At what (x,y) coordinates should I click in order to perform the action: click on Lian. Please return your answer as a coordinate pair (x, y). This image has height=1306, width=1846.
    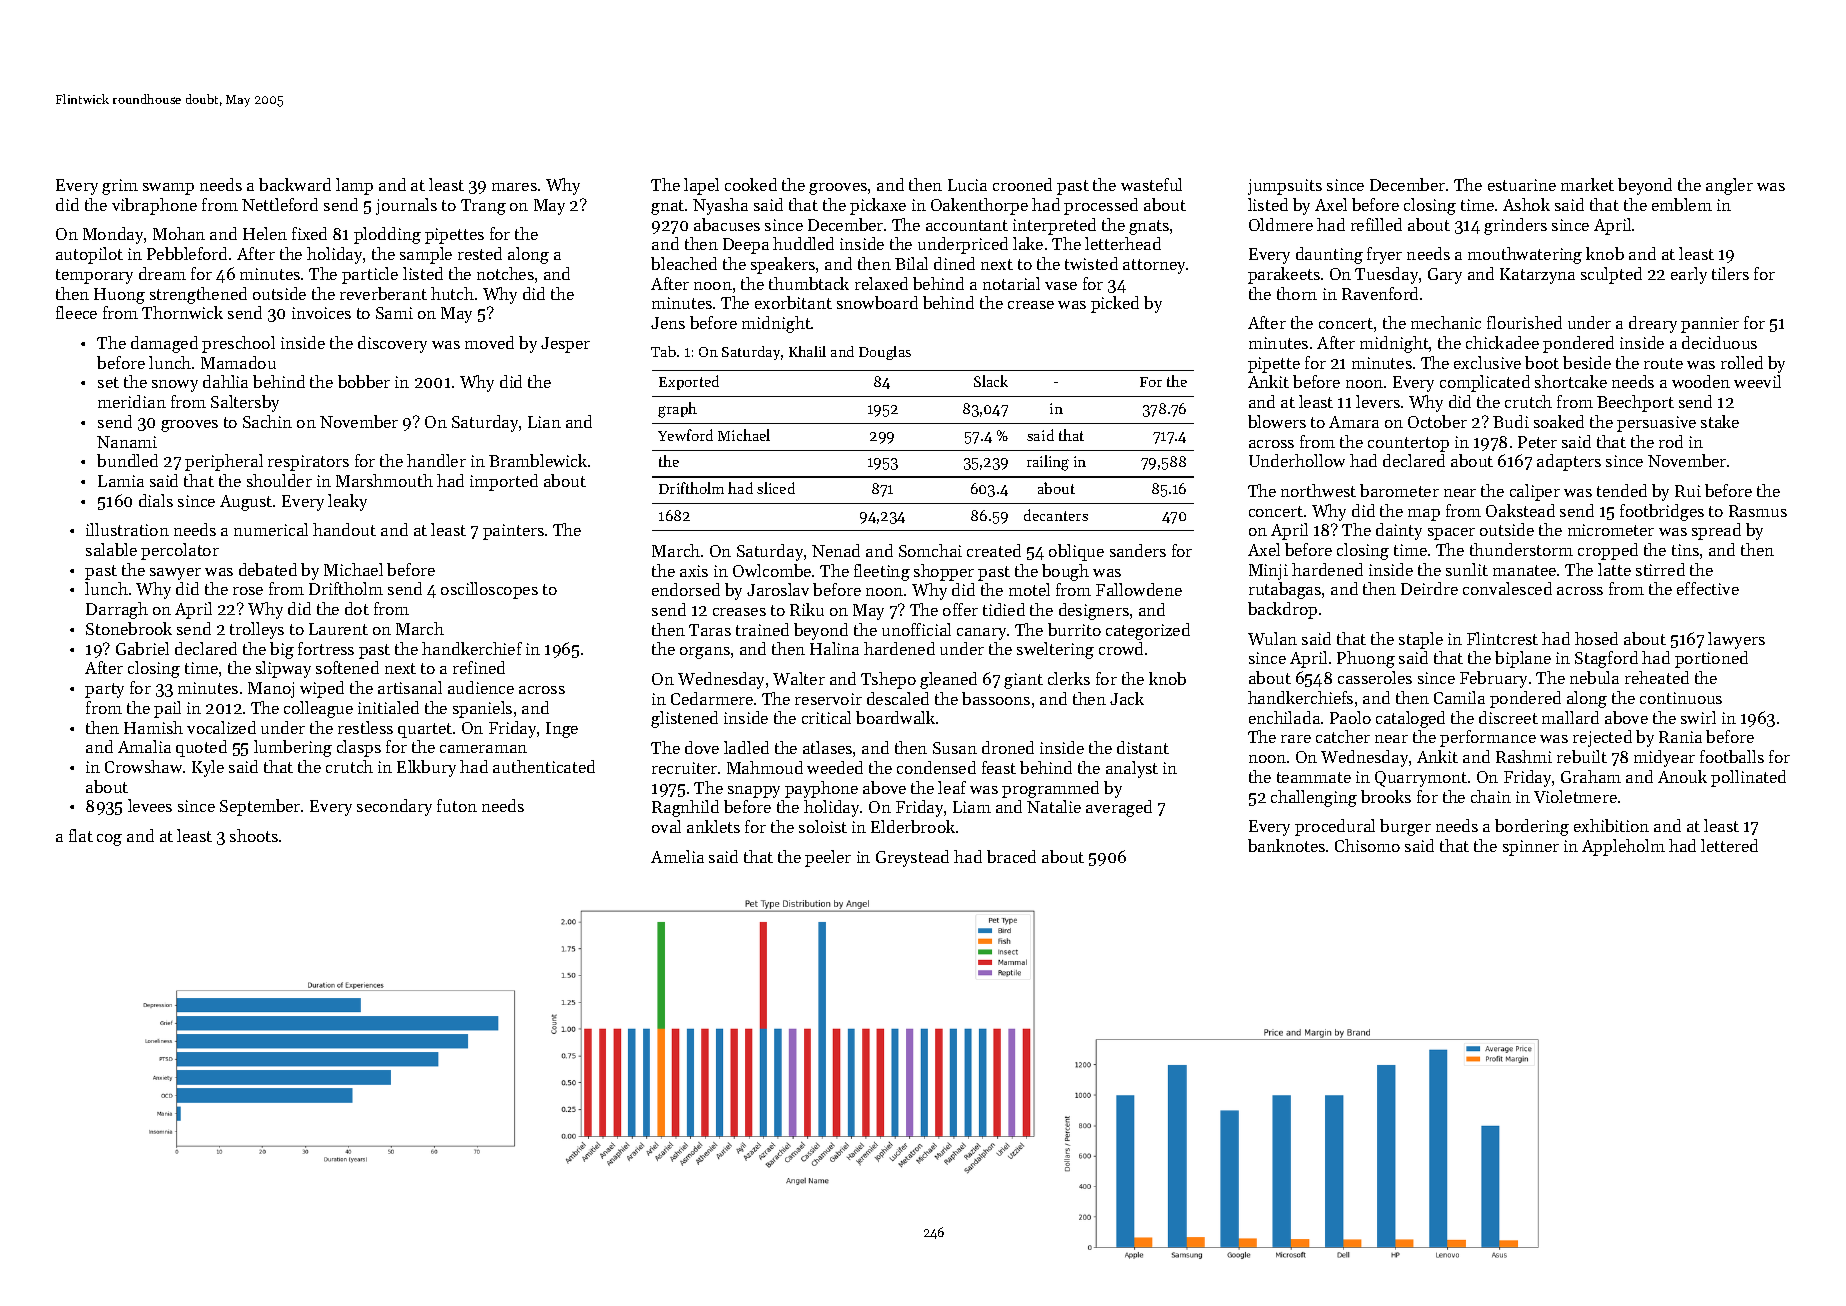
    Looking at the image, I should click on (544, 422).
